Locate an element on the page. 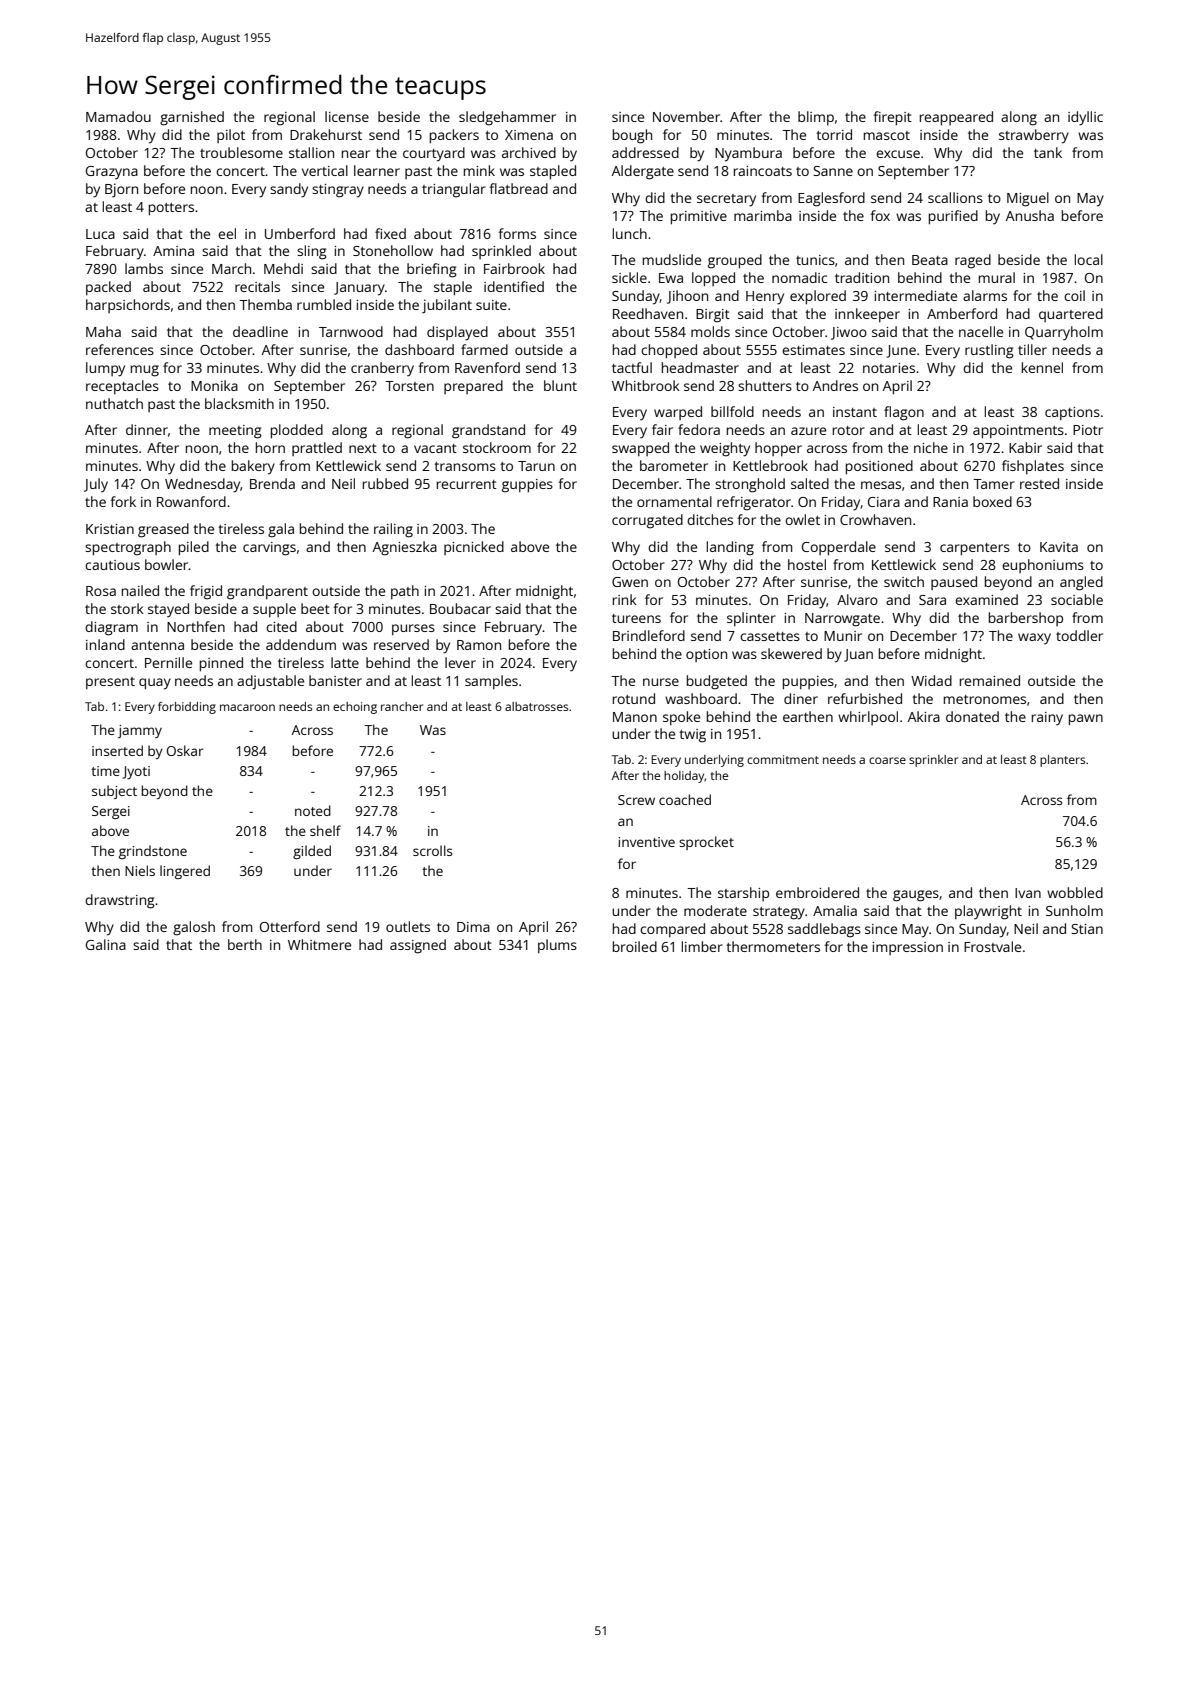 Image resolution: width=1189 pixels, height=1681 pixels. diagram is located at coordinates (111, 628).
